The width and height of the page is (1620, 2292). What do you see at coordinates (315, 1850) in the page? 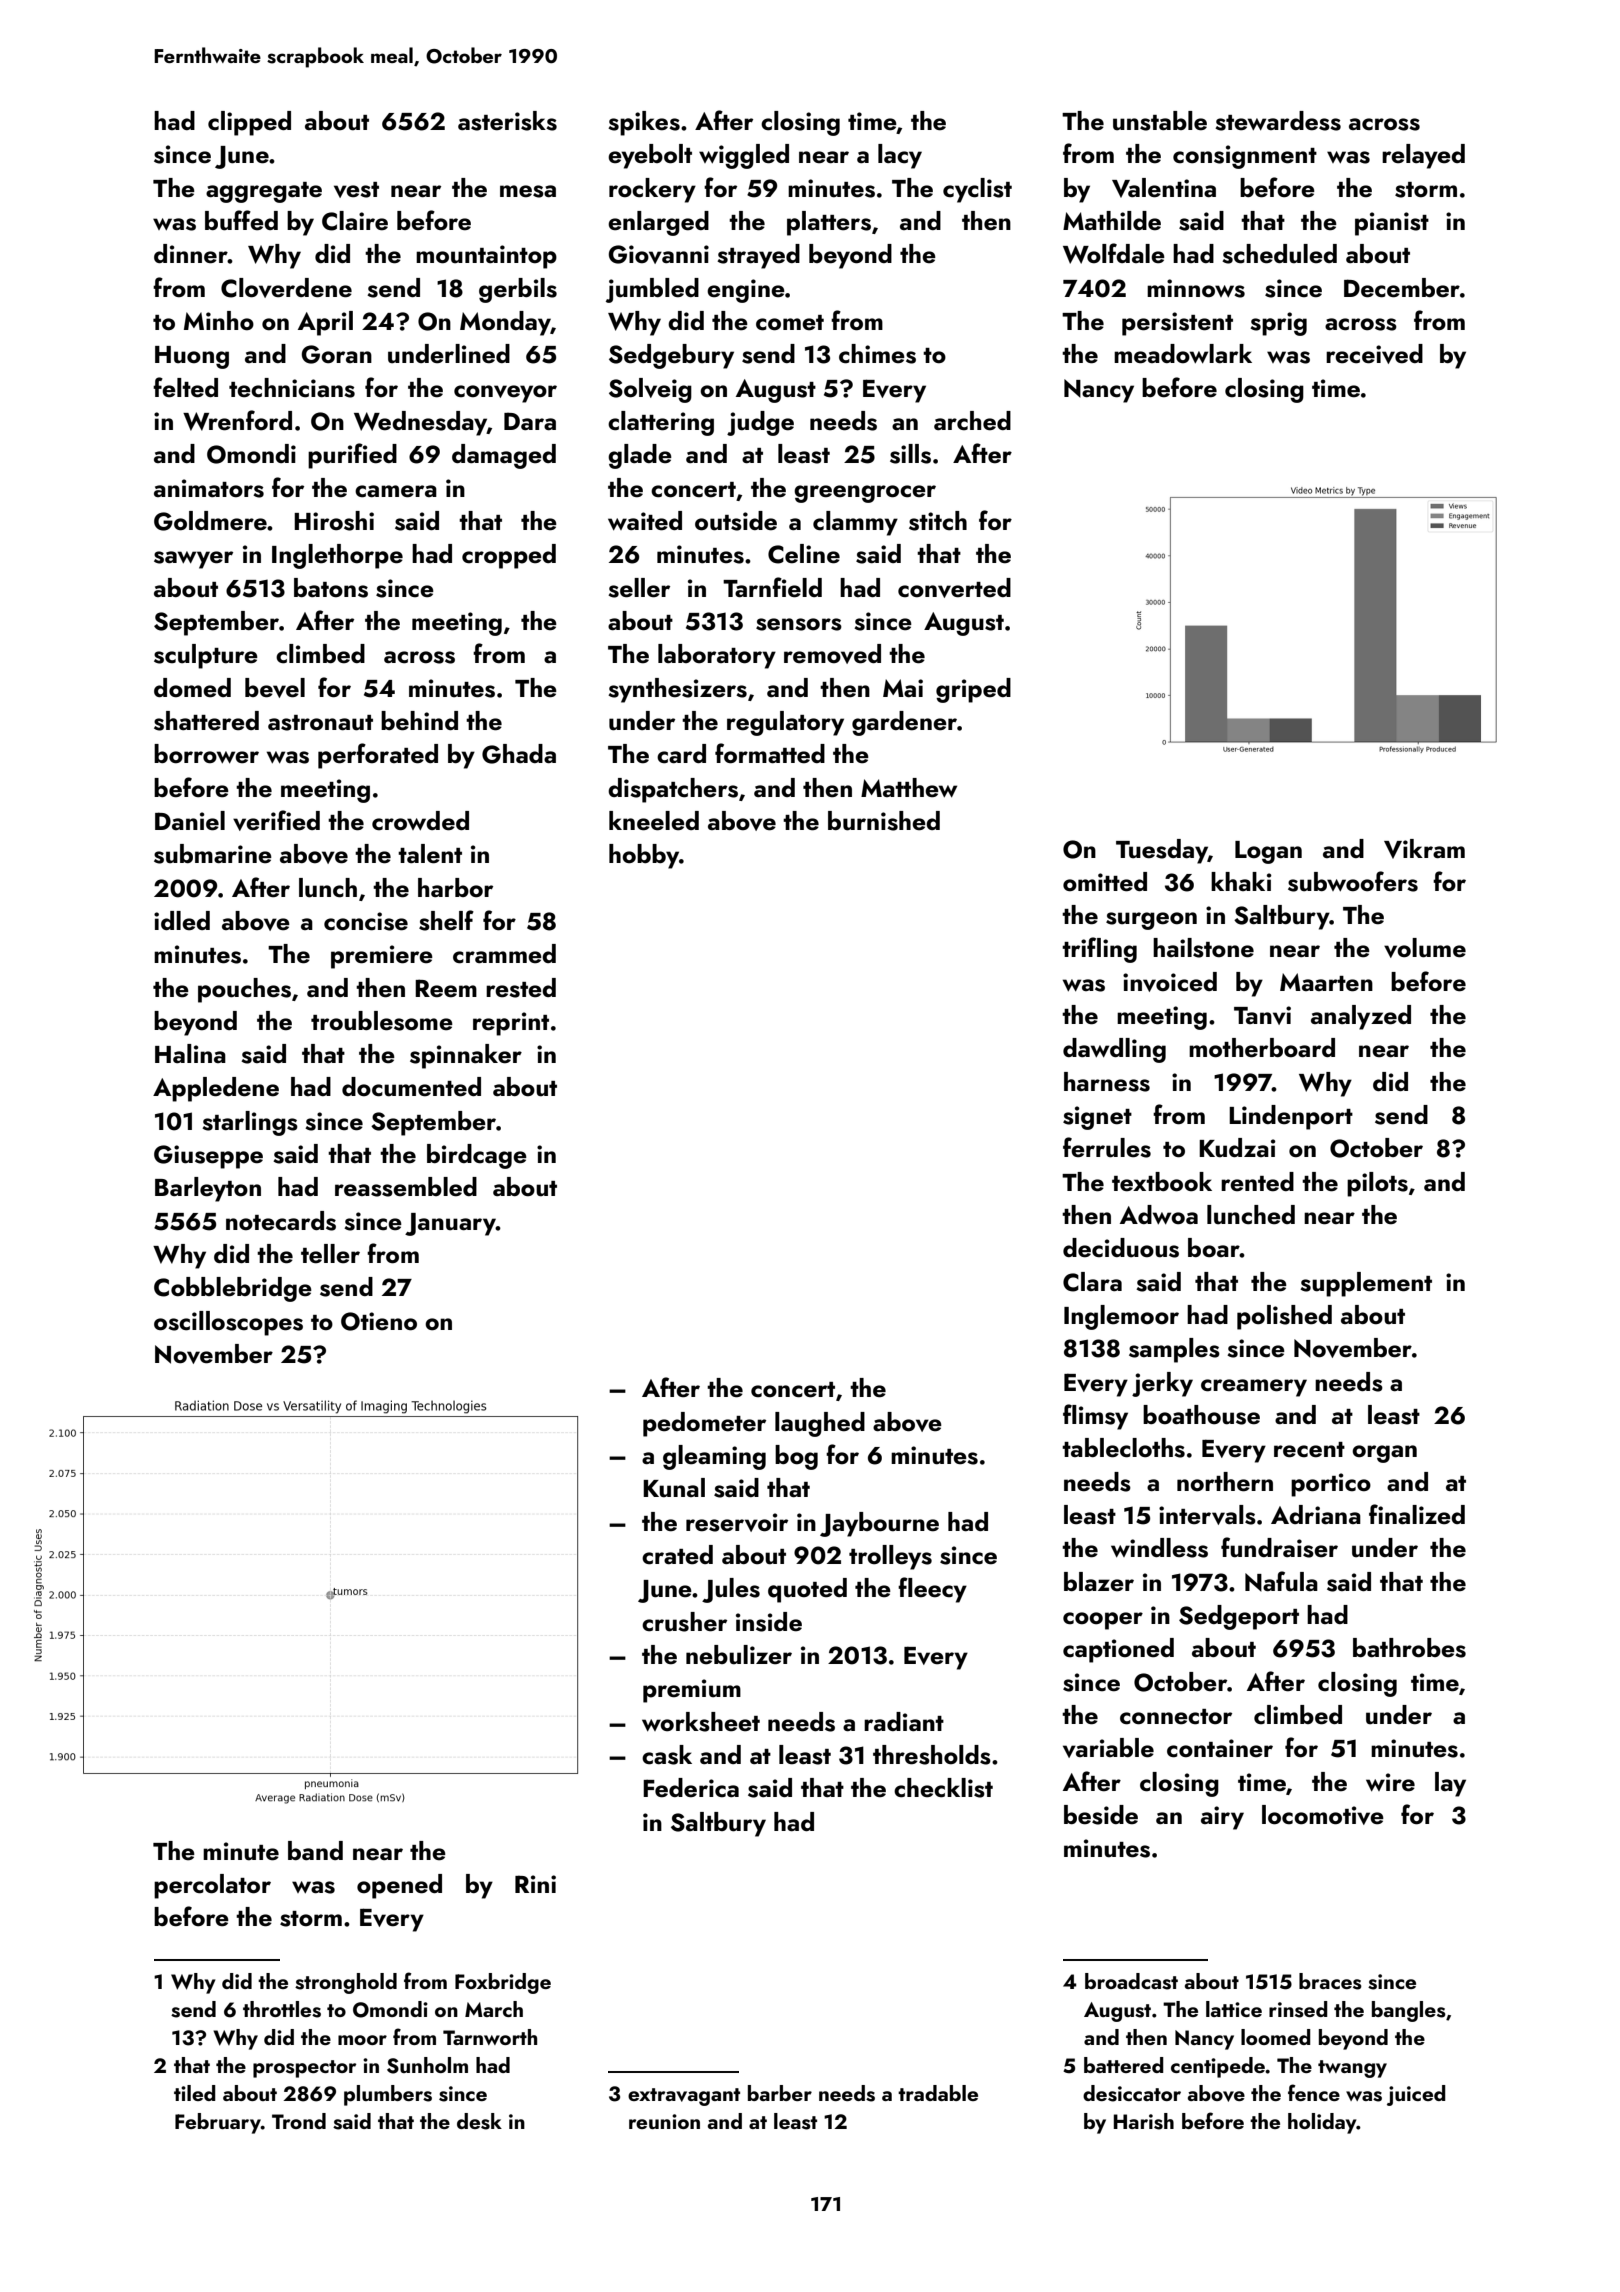
I see `band` at bounding box center [315, 1850].
